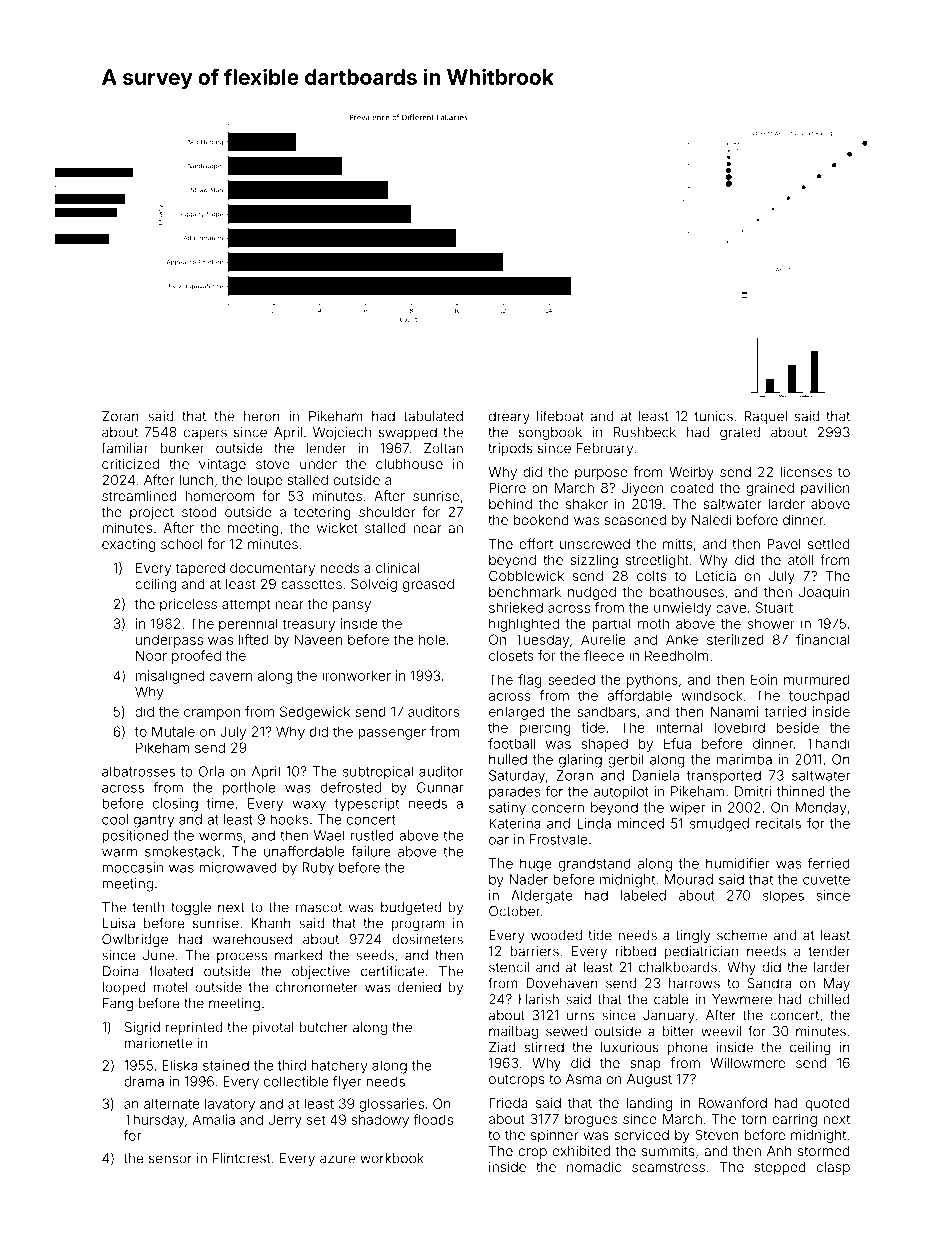 The height and width of the screenshot is (1233, 952). I want to click on Flintcrest, so click(241, 1158).
